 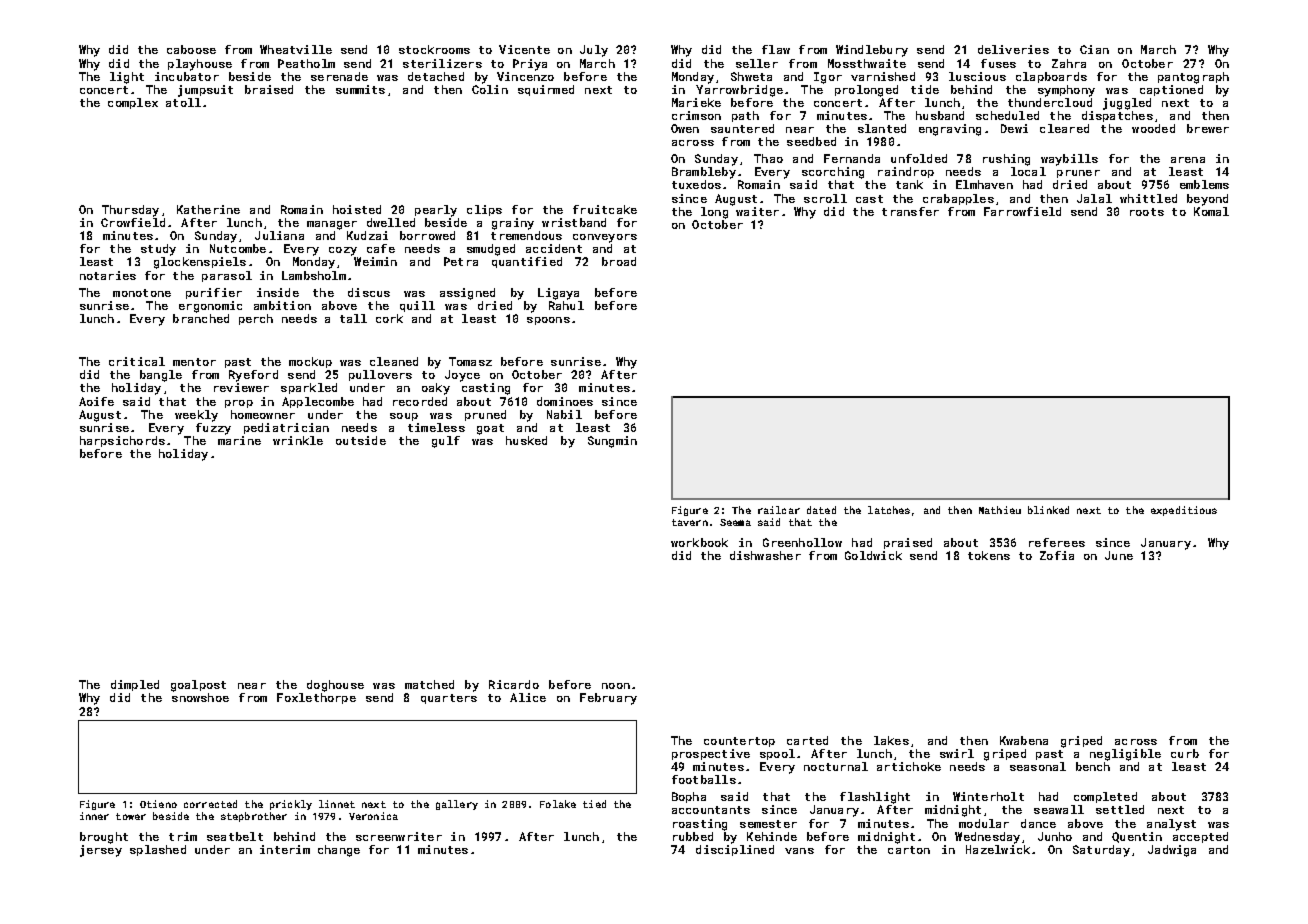 I want to click on caboose, so click(x=191, y=49).
